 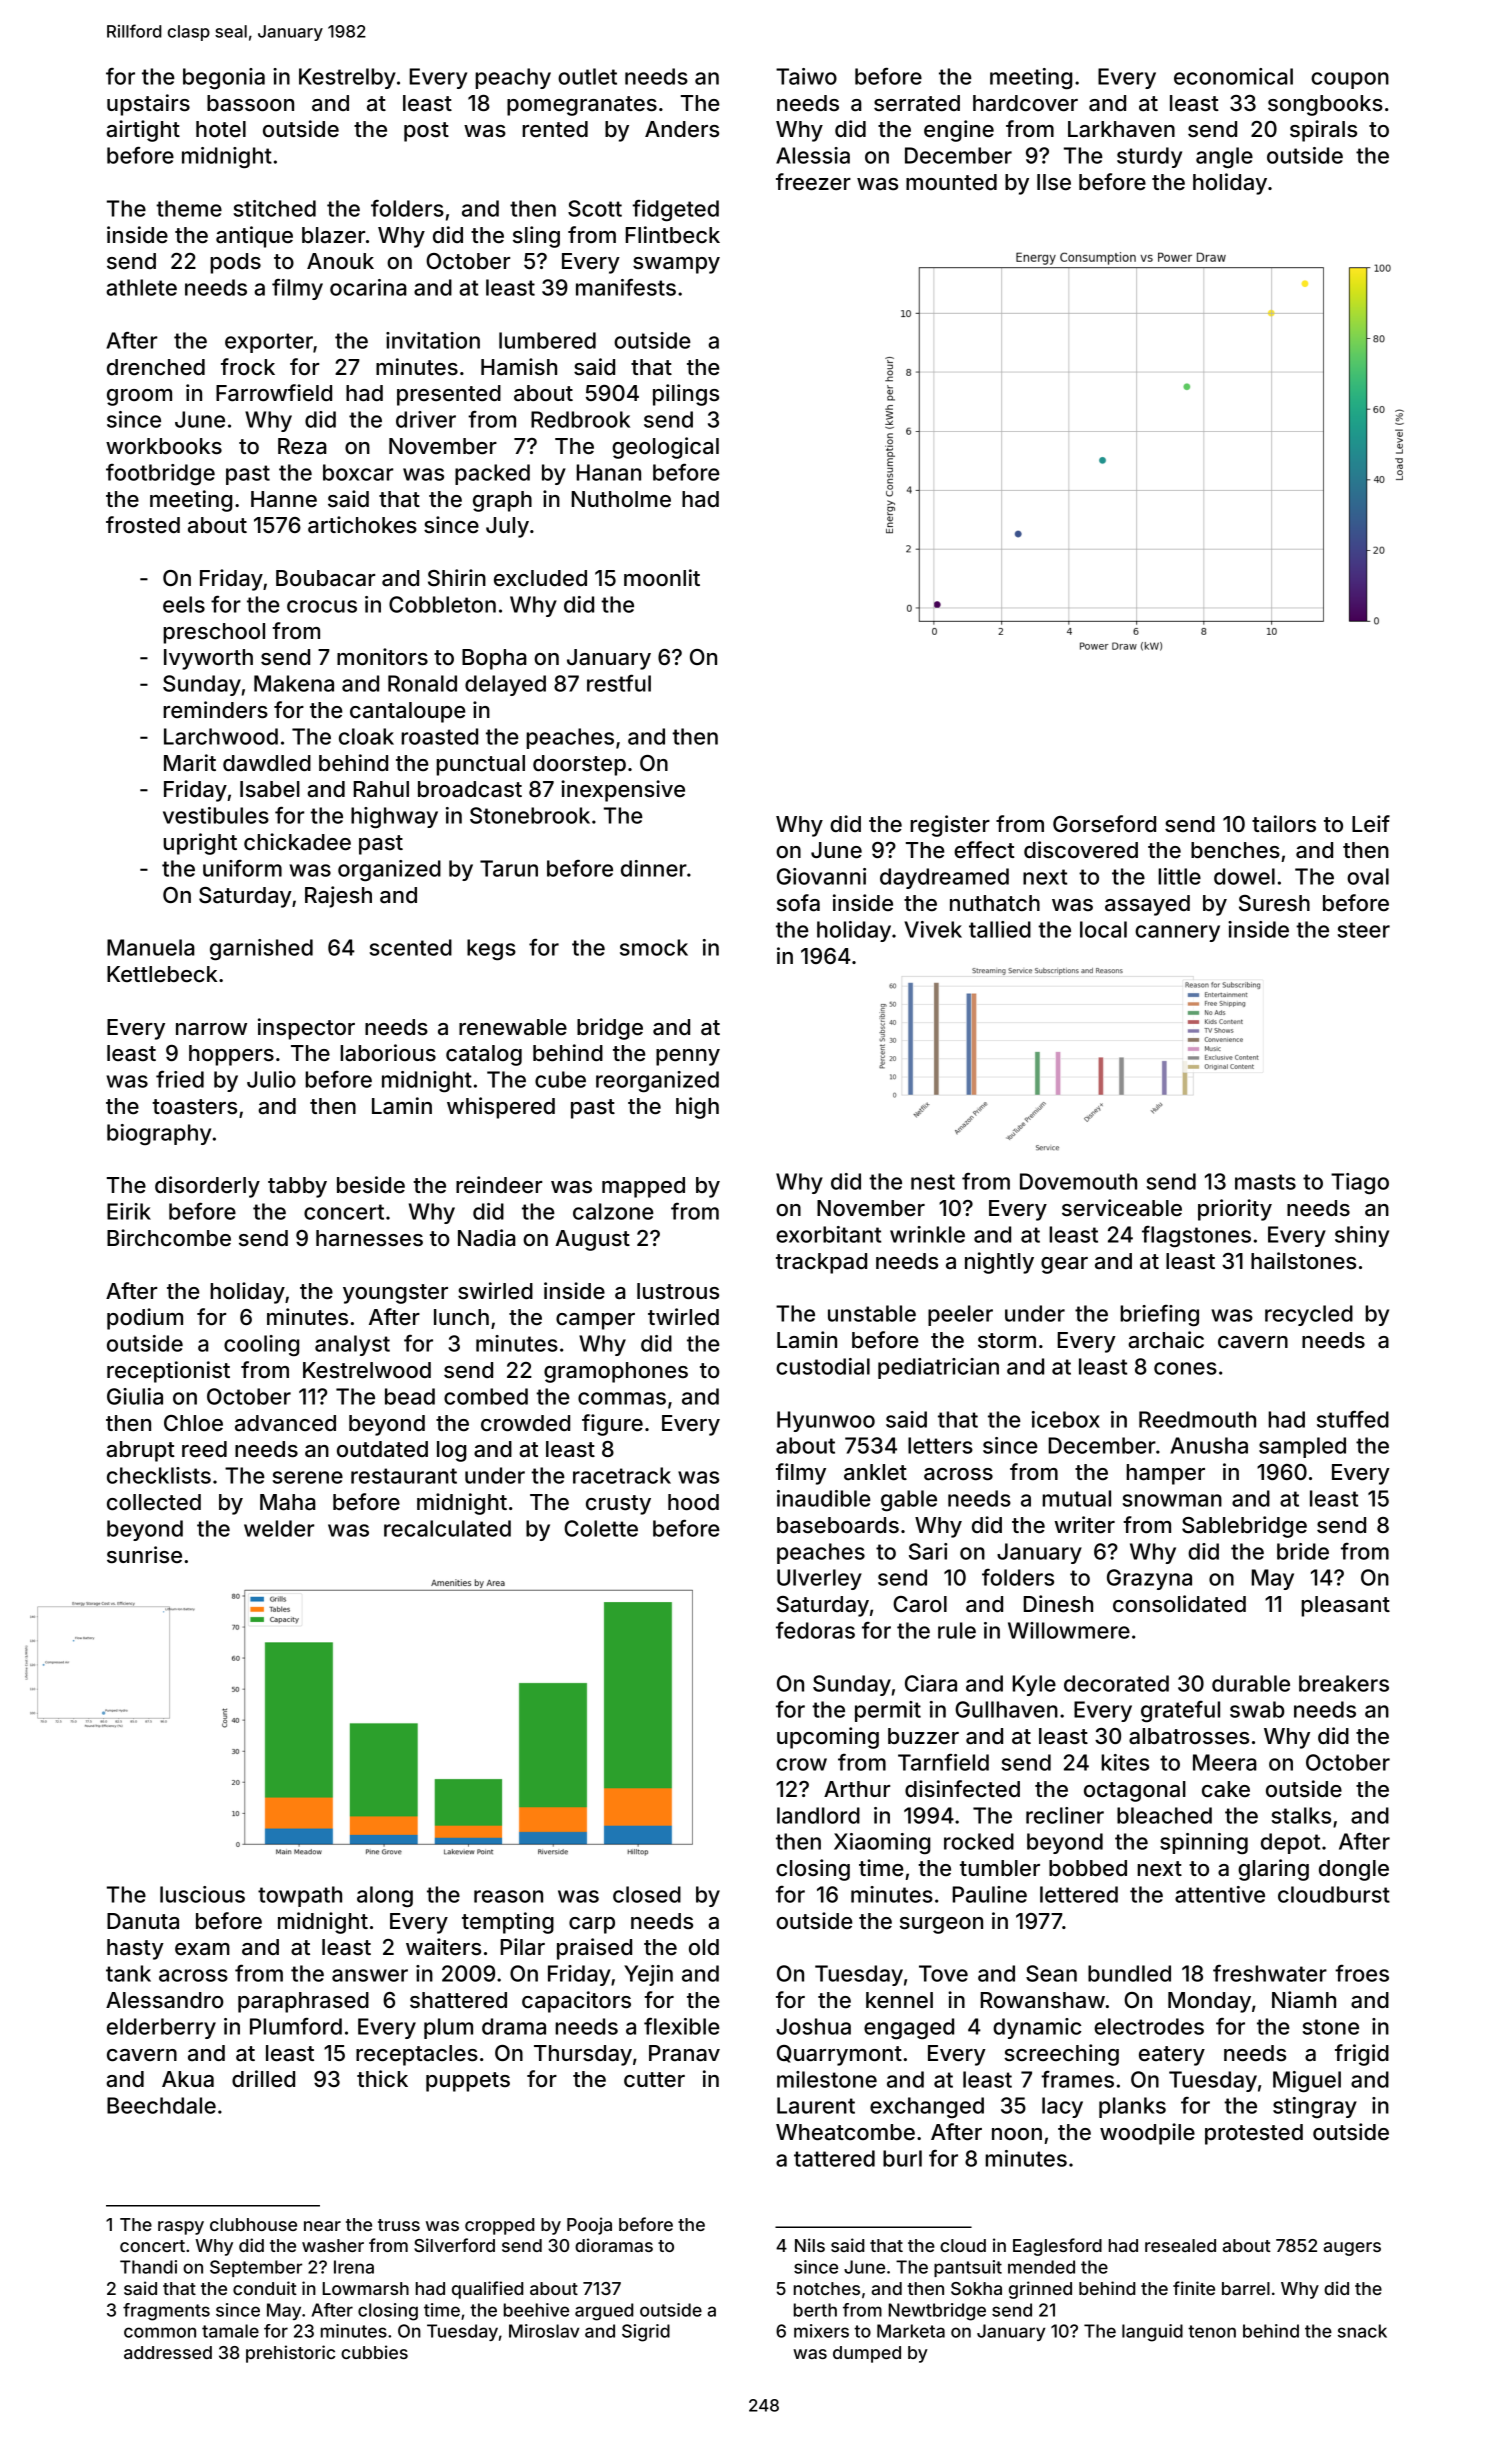 I want to click on addressed, so click(x=168, y=2352).
